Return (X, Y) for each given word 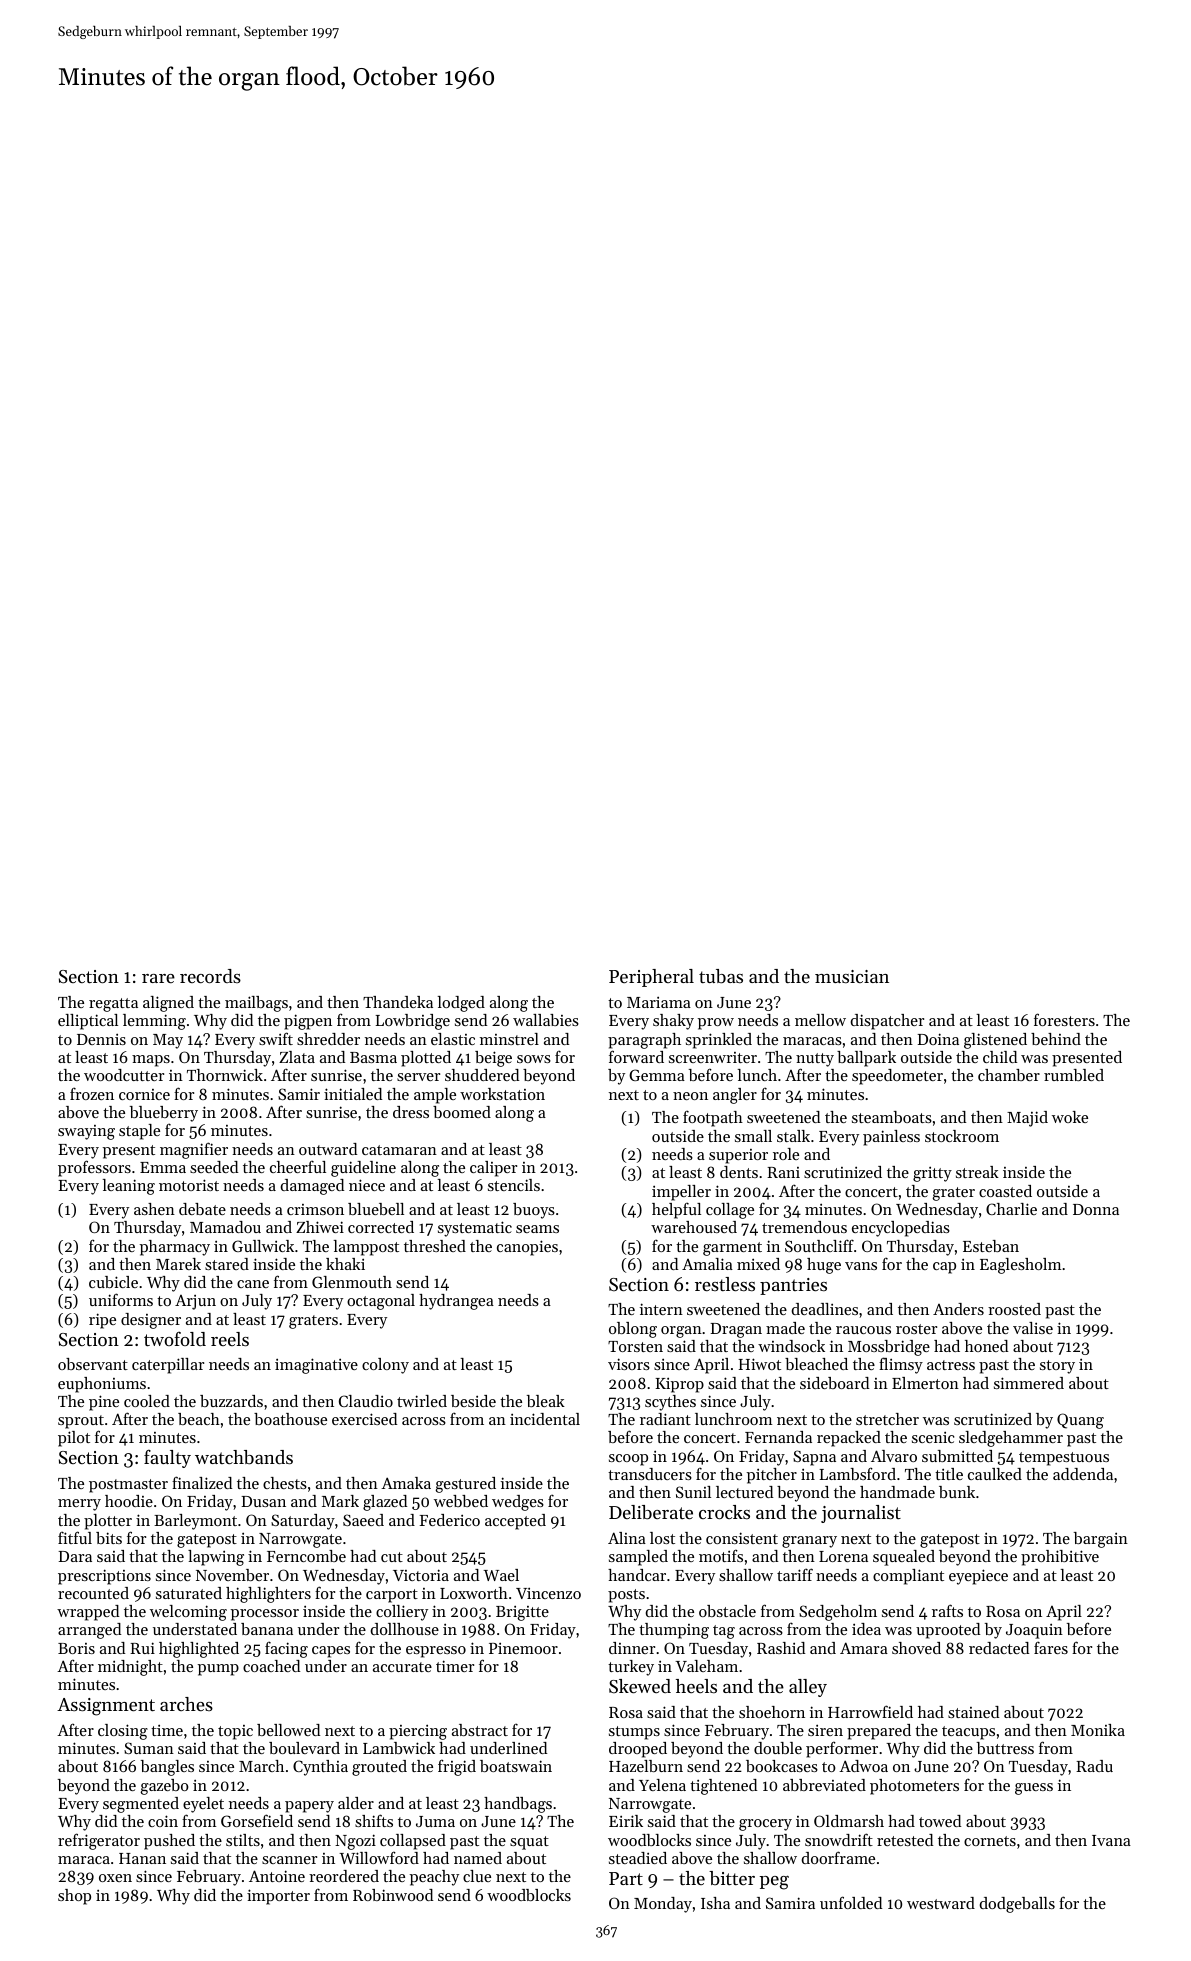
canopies (527, 1248)
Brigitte (522, 1613)
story (1057, 1367)
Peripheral (651, 978)
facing (286, 1649)
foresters (1064, 1019)
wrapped (88, 1613)
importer (278, 1897)
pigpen (308, 1022)
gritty (932, 1174)
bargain (1101, 1540)
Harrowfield (870, 1711)
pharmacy (175, 1248)
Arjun (195, 1302)
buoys (534, 1211)
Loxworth (474, 1593)
